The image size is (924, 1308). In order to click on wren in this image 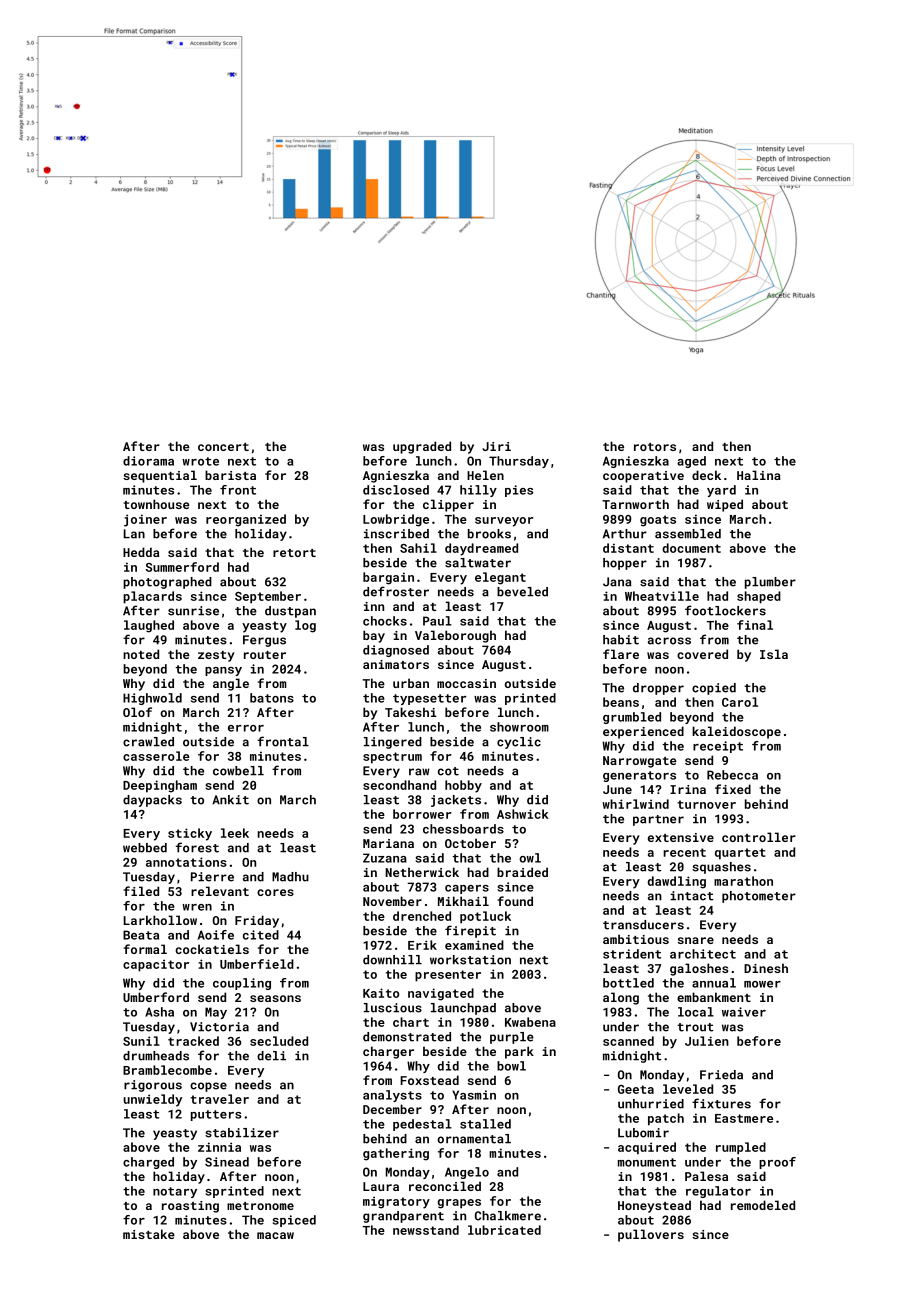, I will do `click(197, 907)`.
